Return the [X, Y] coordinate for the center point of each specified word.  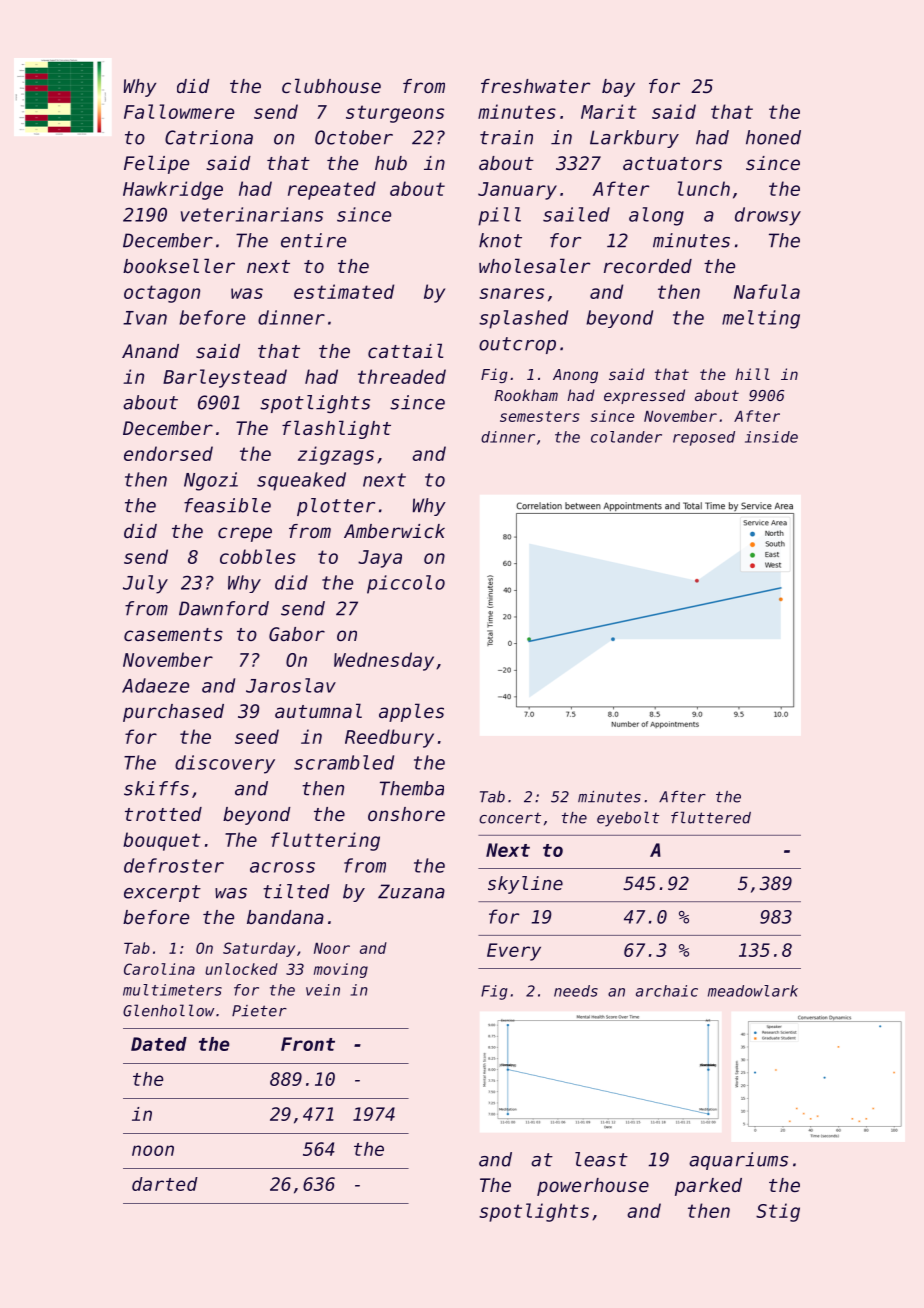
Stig [778, 1212]
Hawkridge [173, 190]
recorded [648, 266]
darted [165, 1184]
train [506, 137]
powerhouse [593, 1187]
